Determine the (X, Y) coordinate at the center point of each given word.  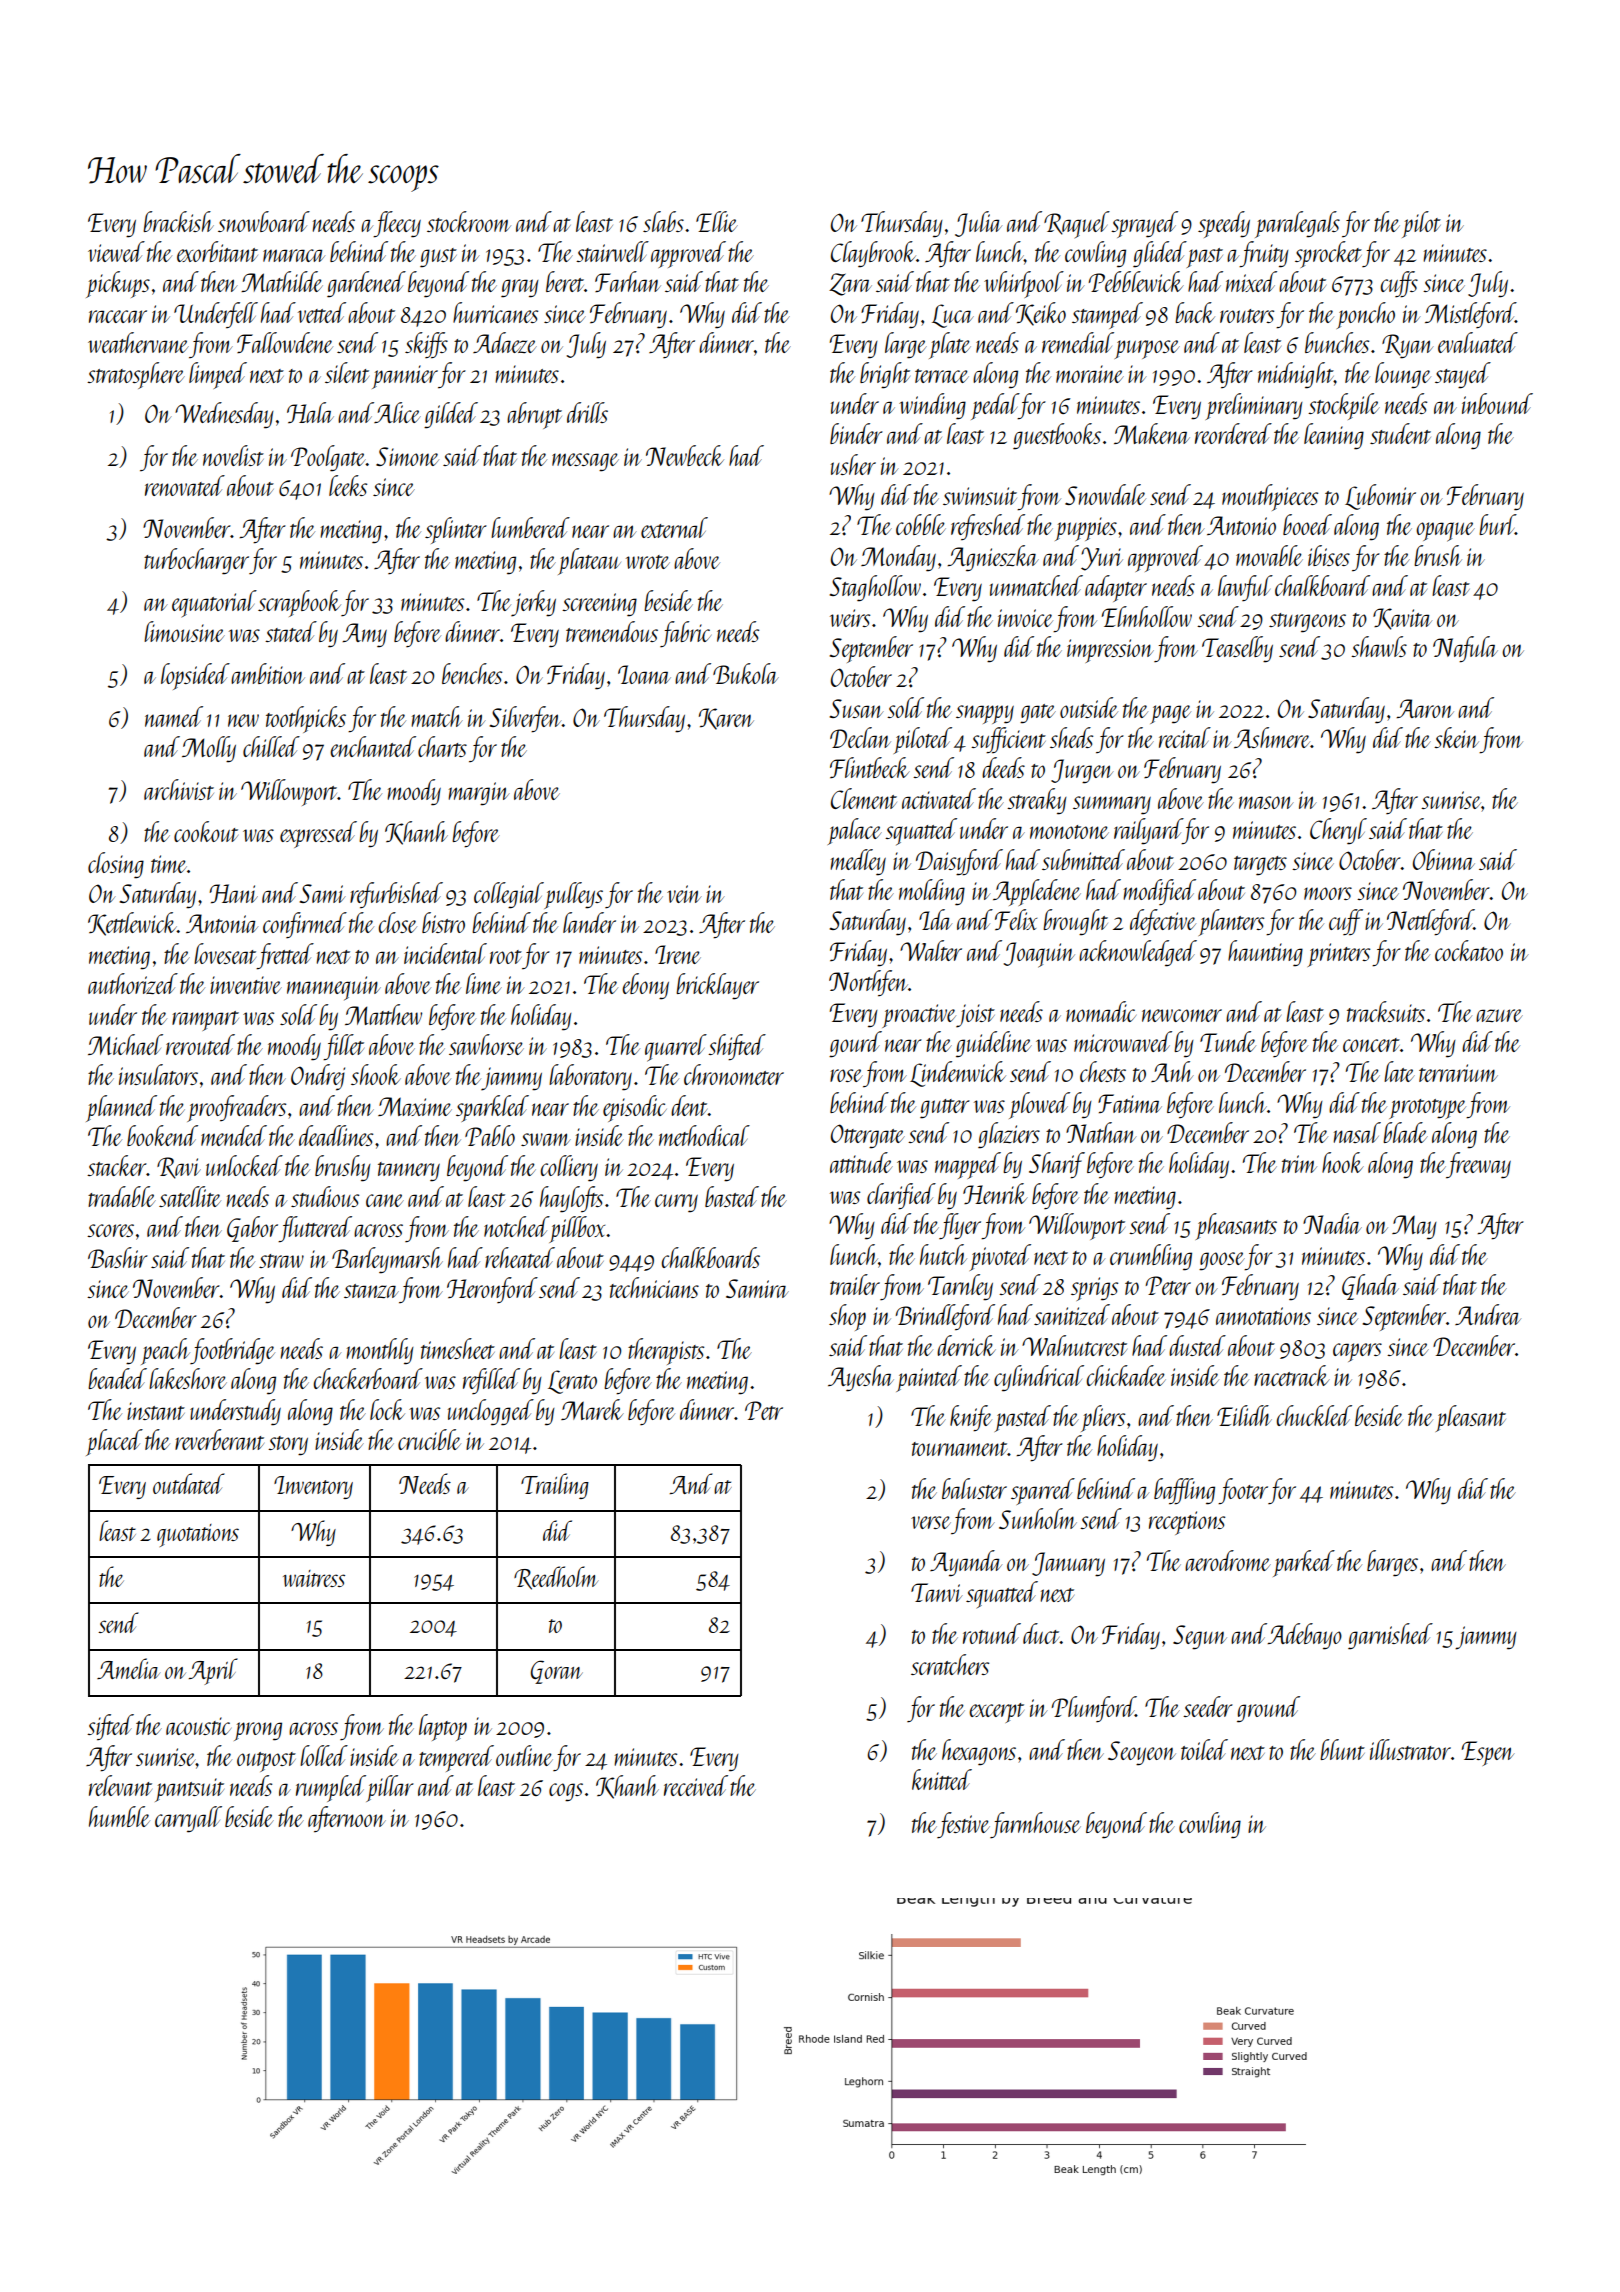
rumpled (331, 1788)
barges (1392, 1563)
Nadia (1332, 1223)
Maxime (415, 1106)
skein (1456, 737)
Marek (592, 1409)
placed (114, 1442)
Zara (850, 284)
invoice (1025, 618)
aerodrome (1228, 1560)
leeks (348, 485)
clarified (901, 1196)
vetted (322, 312)
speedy (1224, 224)
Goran (557, 1672)
